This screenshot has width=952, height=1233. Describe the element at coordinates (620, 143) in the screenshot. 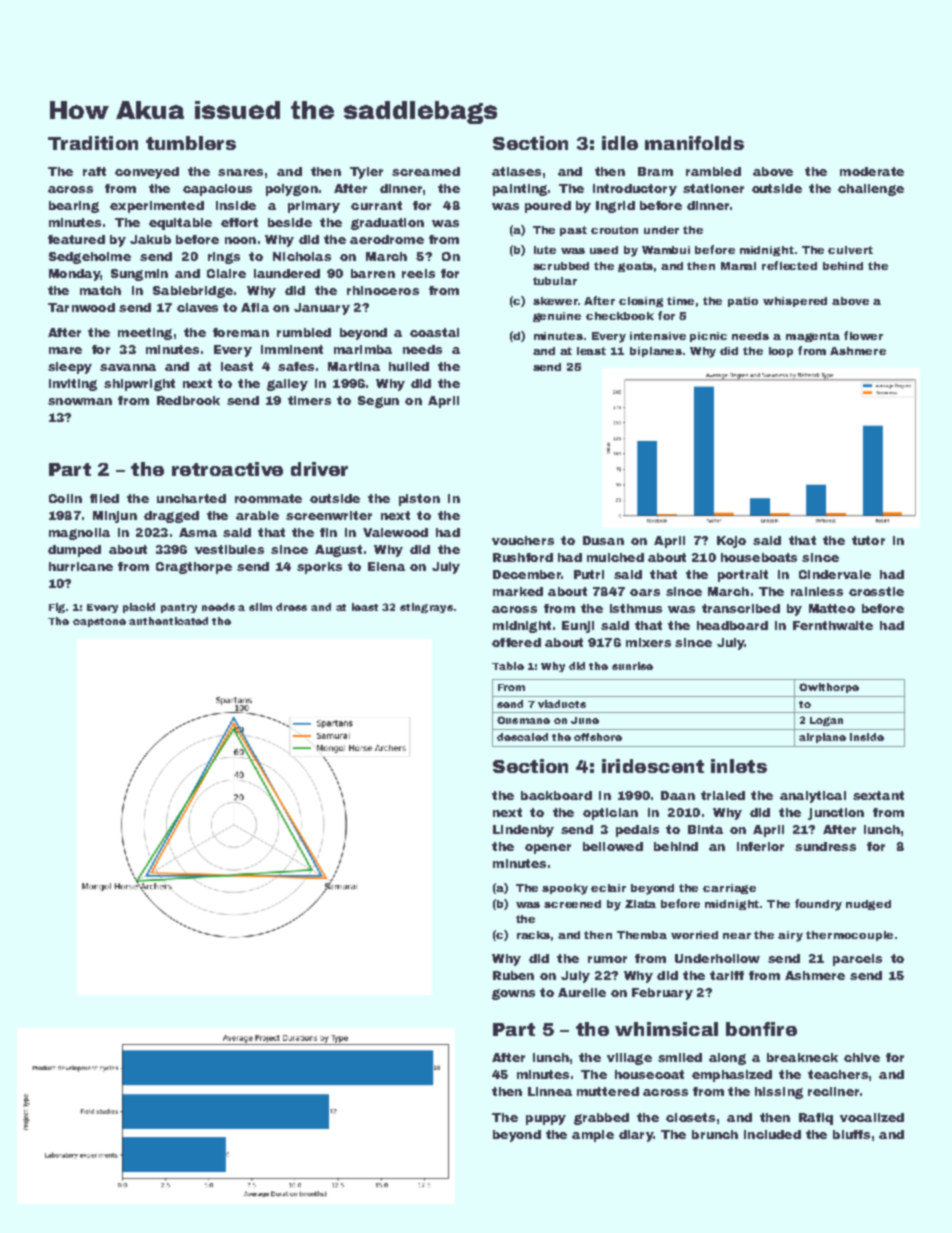

I see `idle` at that location.
